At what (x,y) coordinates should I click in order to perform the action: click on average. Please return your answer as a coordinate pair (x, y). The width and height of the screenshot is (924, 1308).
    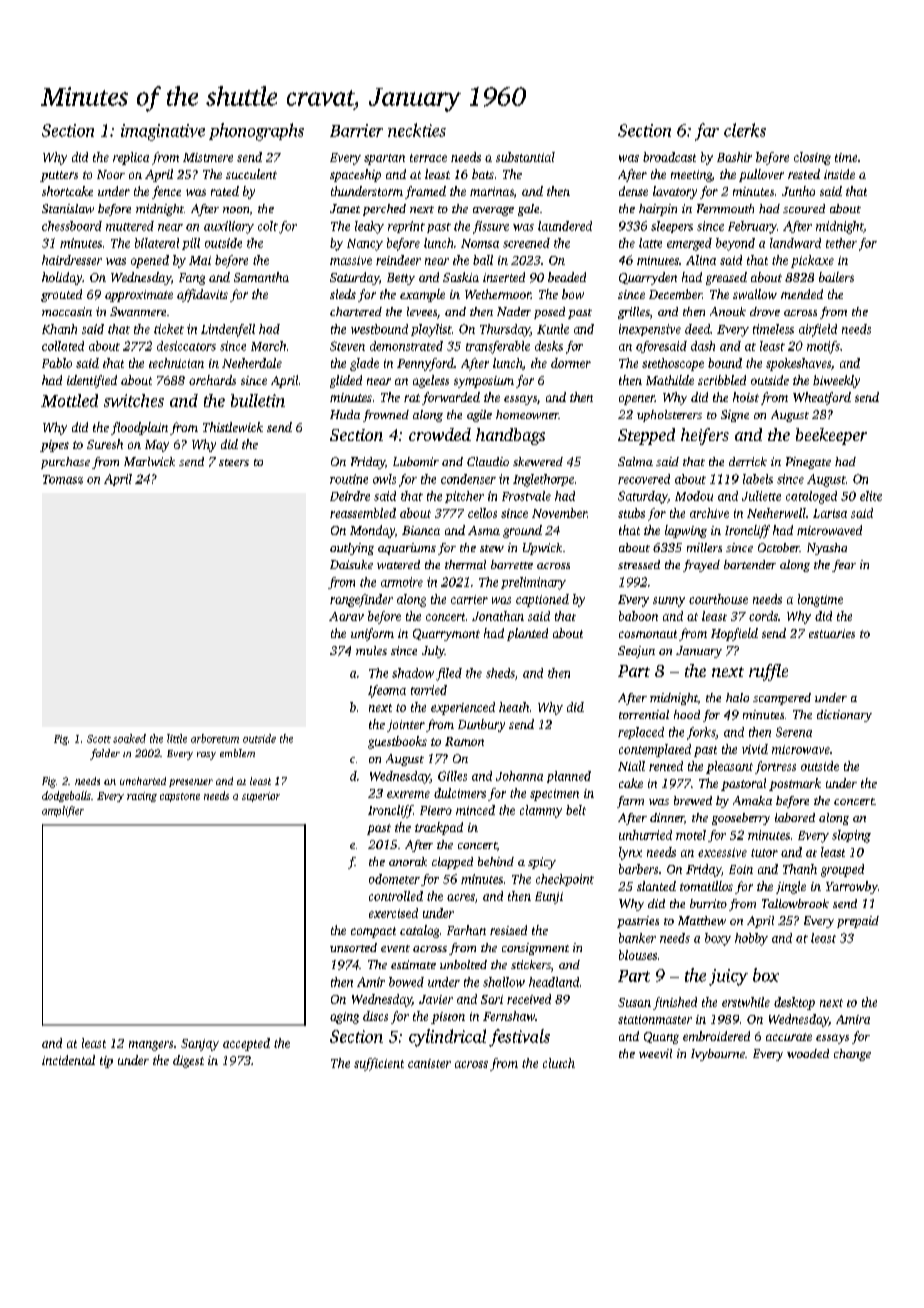
    Looking at the image, I should click on (493, 211).
